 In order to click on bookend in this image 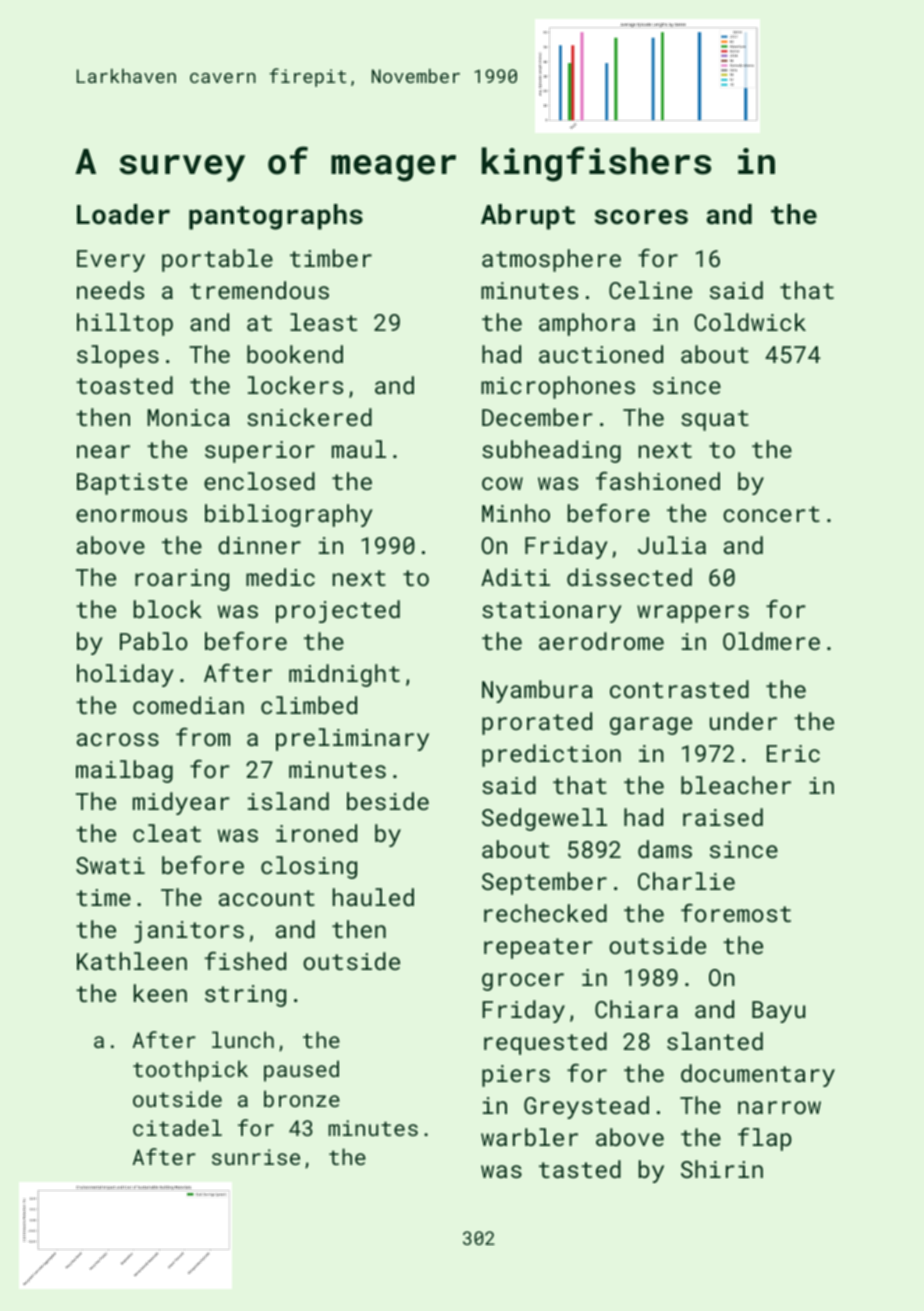, I will do `click(295, 354)`.
